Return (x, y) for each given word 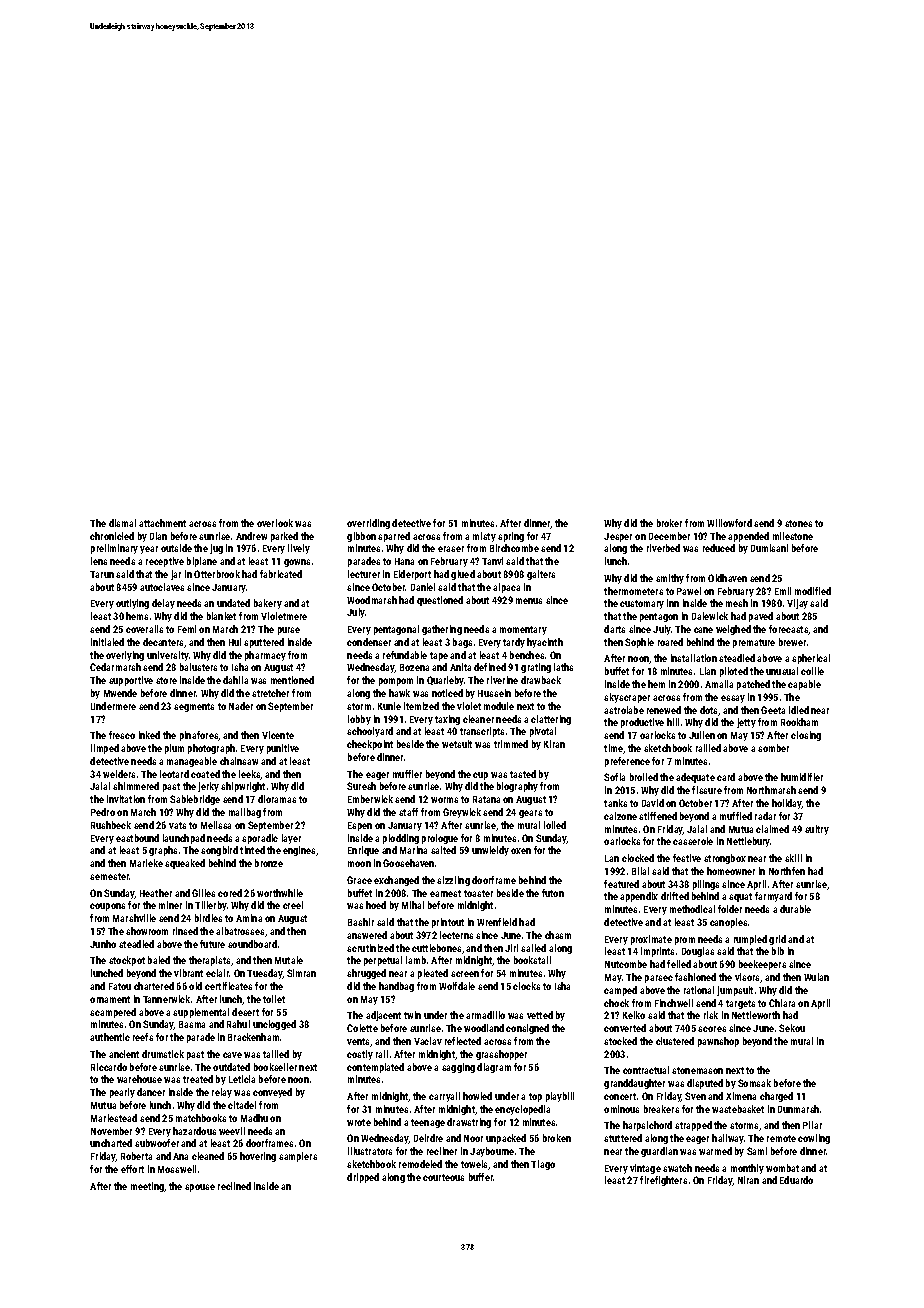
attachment (162, 523)
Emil (783, 591)
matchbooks (201, 1118)
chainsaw (239, 761)
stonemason (697, 1070)
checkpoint (370, 745)
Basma (192, 1024)
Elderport (412, 575)
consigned (527, 1029)
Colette (362, 1028)
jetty (746, 723)
